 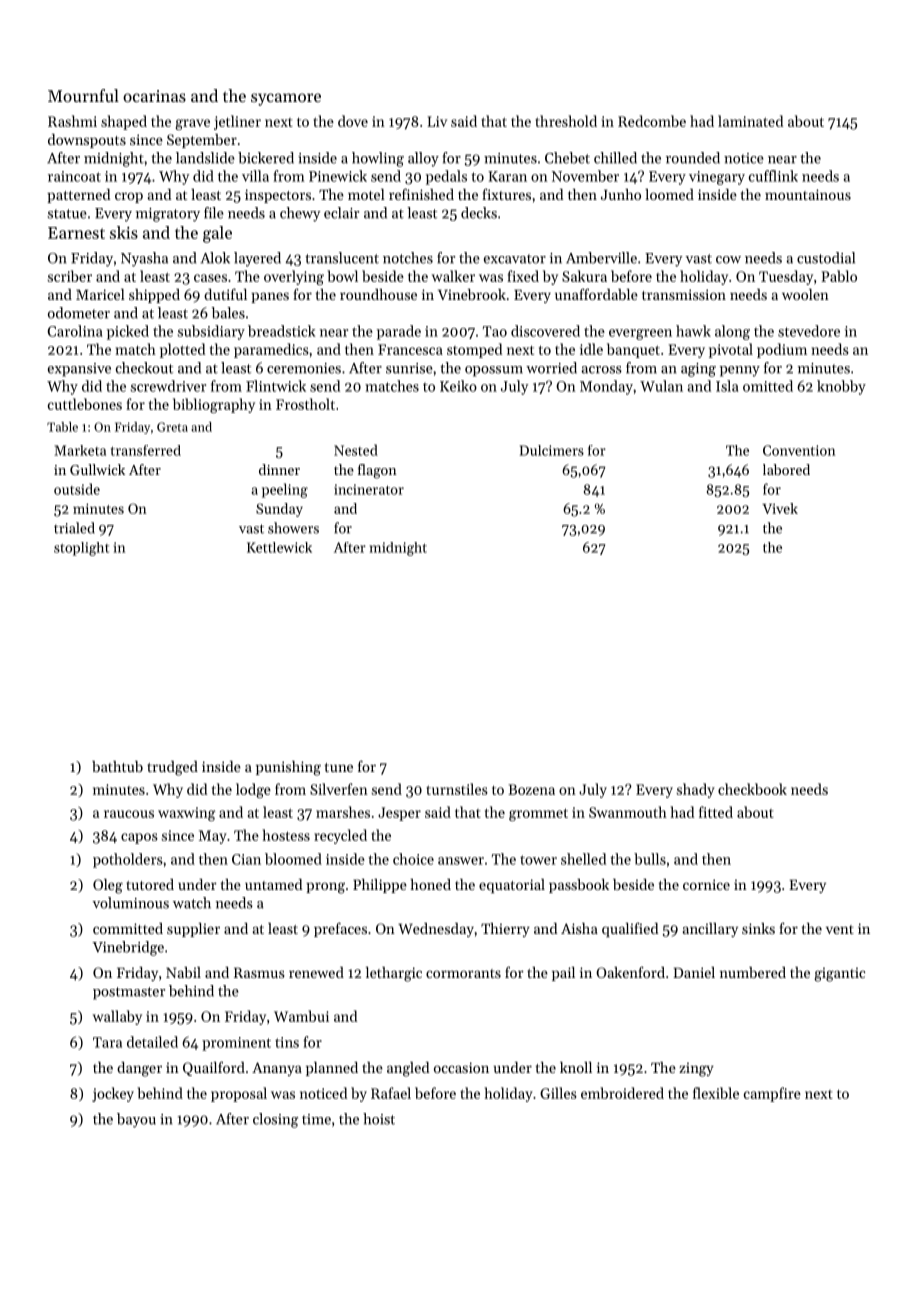 I want to click on Karan, so click(x=507, y=176).
